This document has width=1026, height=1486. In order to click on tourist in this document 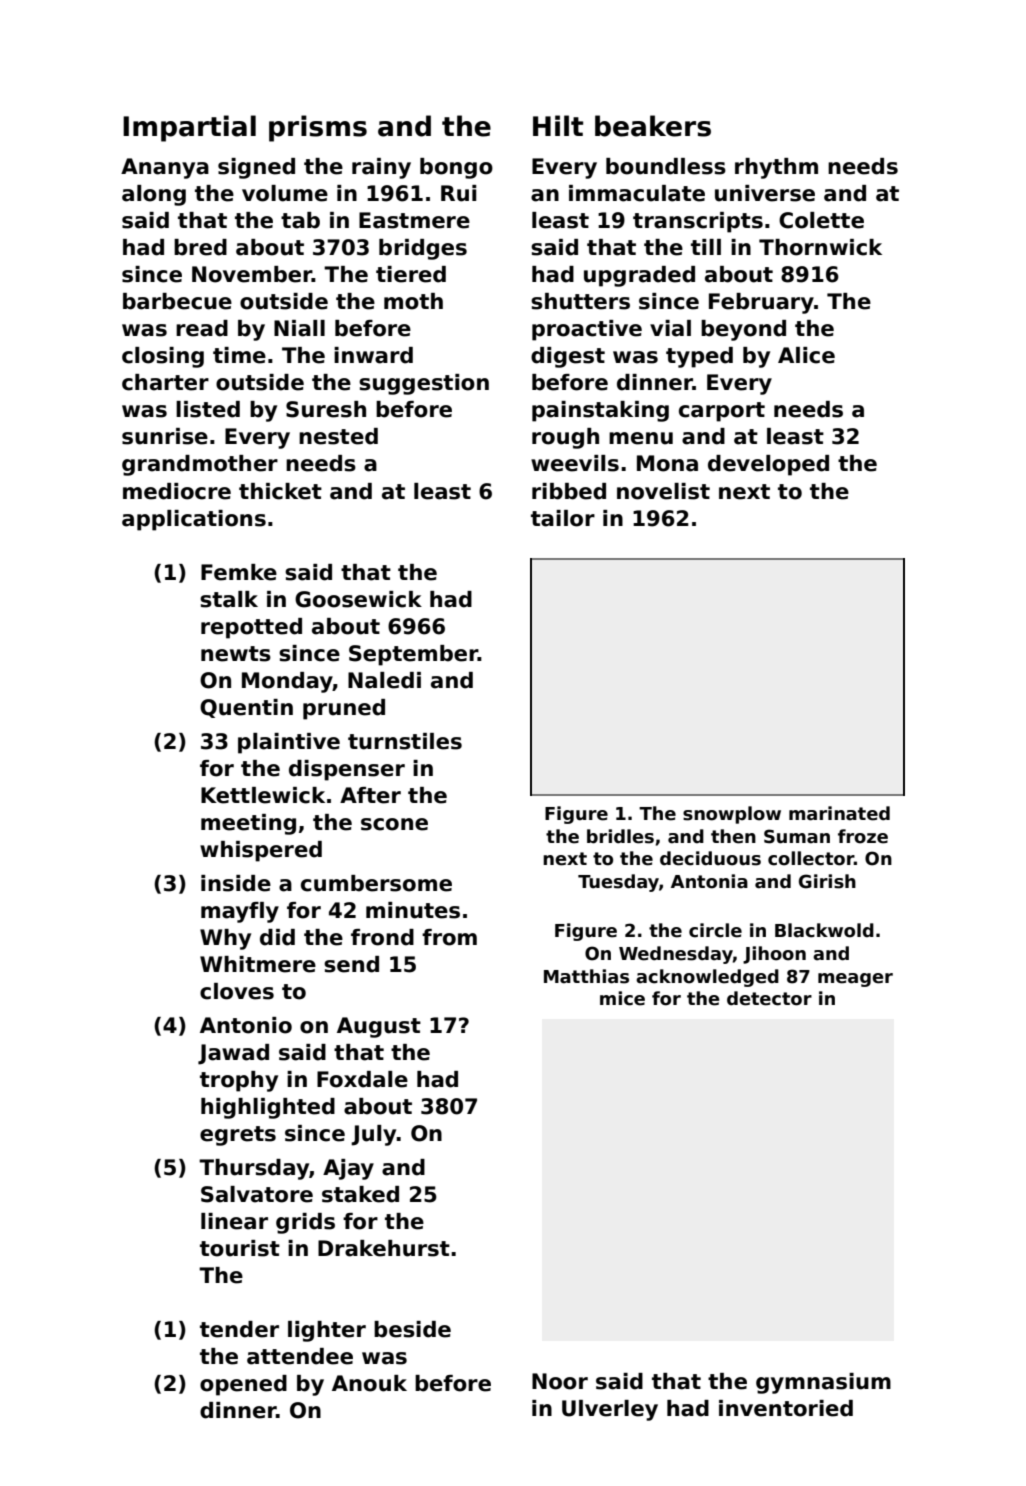, I will do `click(240, 1248)`.
